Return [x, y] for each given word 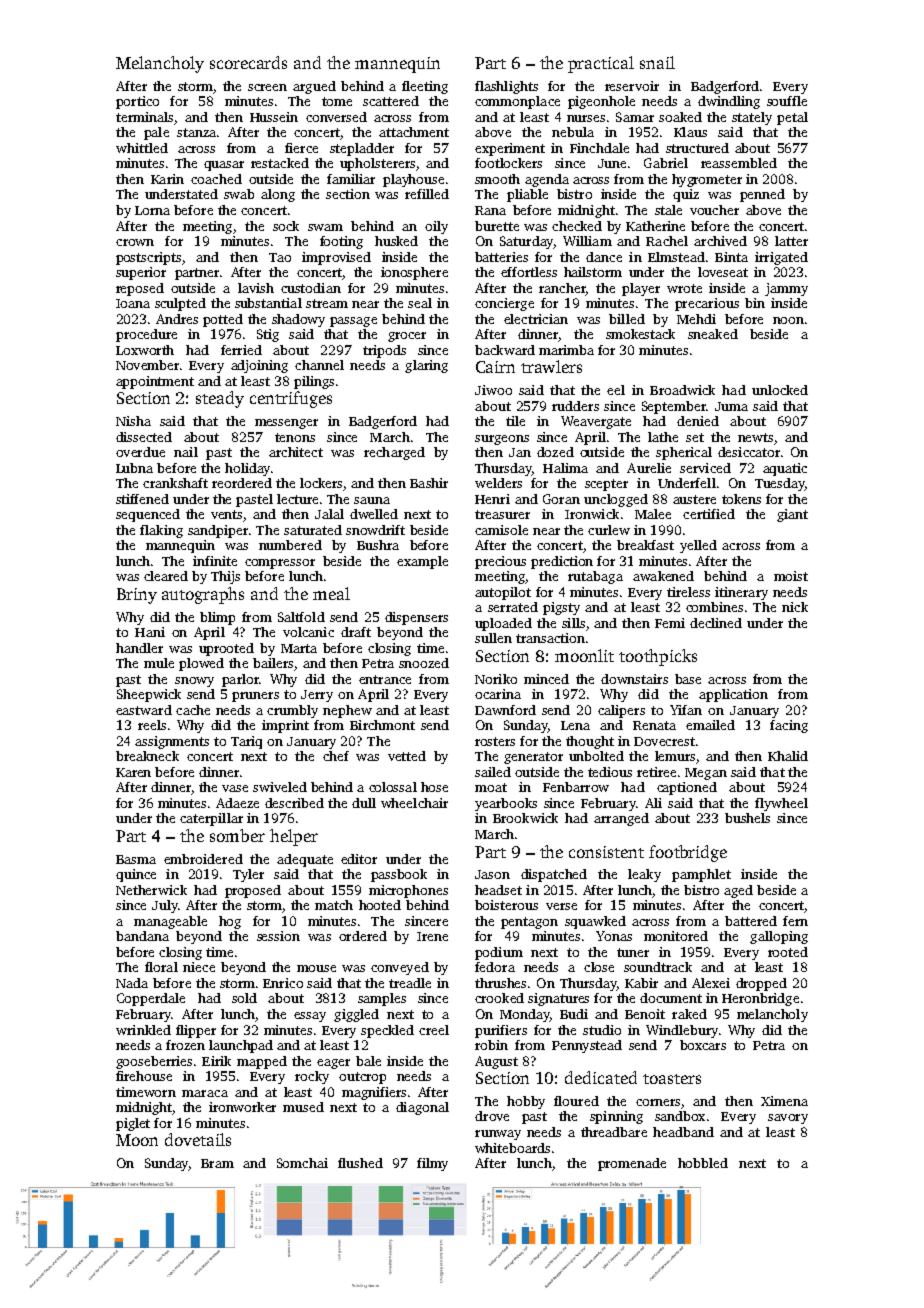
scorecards [248, 62]
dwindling [729, 102]
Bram [217, 1163]
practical [601, 64]
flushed [360, 1163]
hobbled [703, 1163]
